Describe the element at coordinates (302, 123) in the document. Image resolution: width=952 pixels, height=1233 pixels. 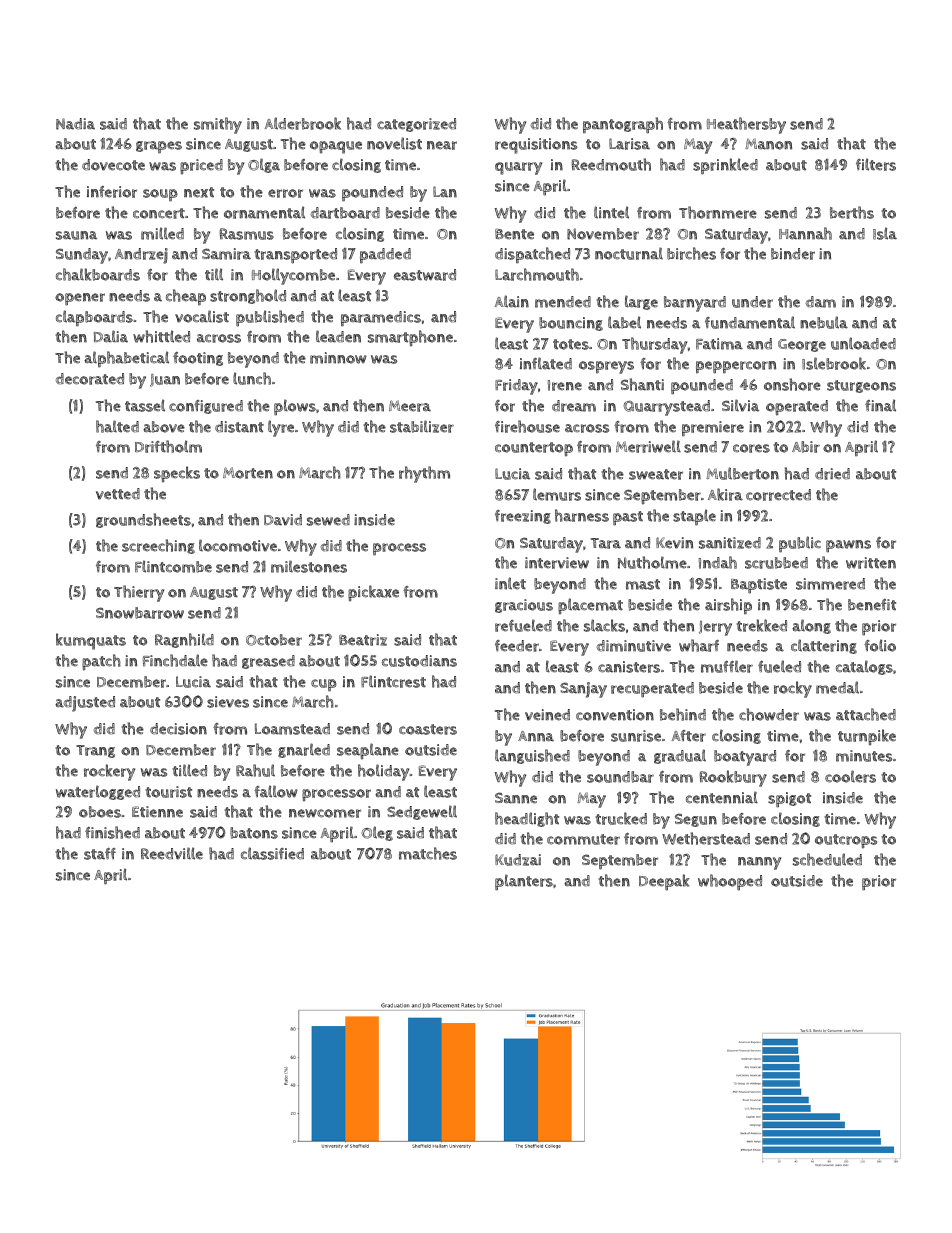
I see `Alderbrook` at that location.
